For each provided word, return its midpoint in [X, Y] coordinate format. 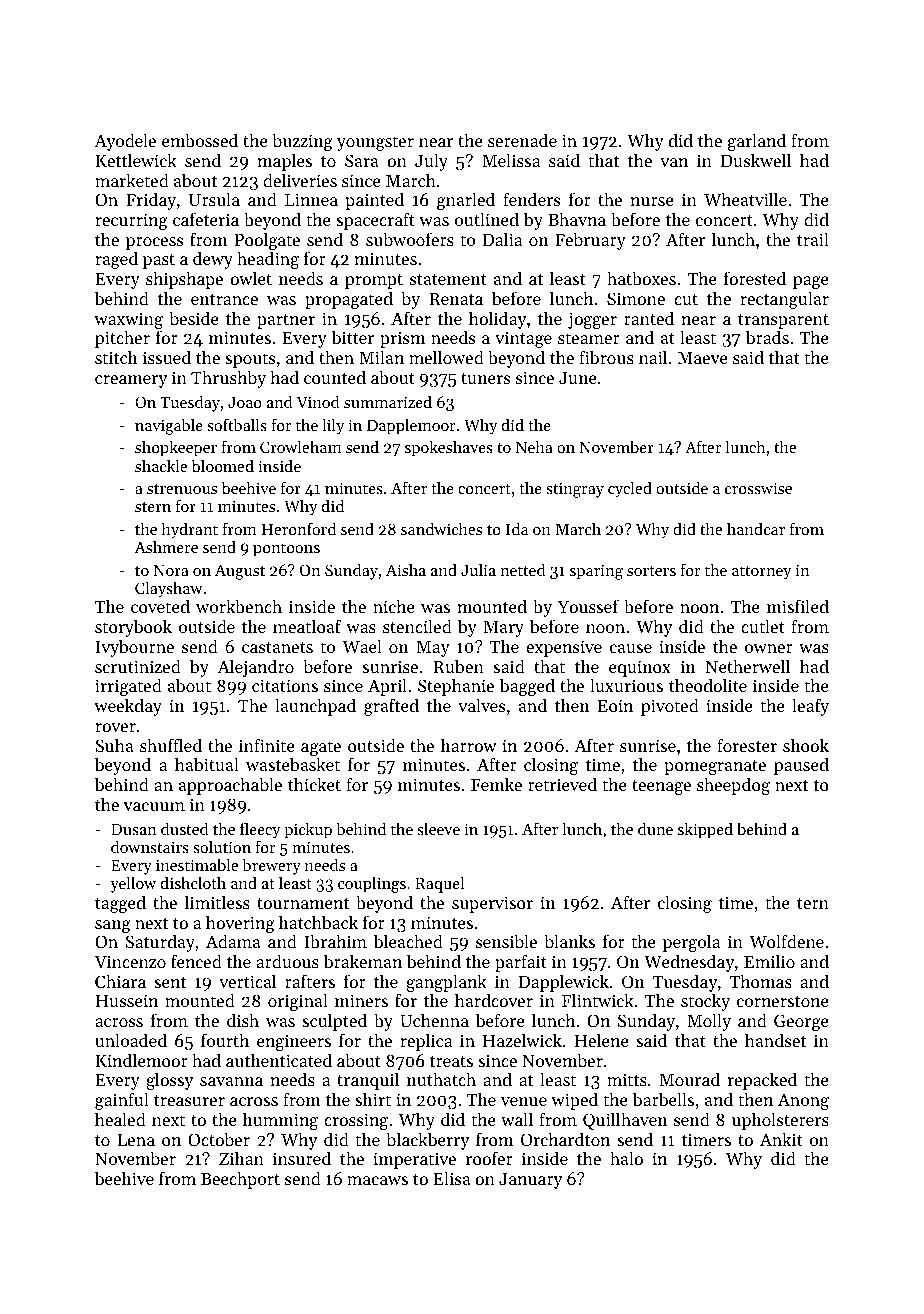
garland [757, 142]
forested [755, 278]
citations [285, 685]
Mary [503, 629]
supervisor [492, 904]
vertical [247, 981]
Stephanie [456, 687]
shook [806, 745]
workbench [239, 606]
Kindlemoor [142, 1060]
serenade [522, 140]
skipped [705, 830]
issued [167, 357]
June [578, 378]
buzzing [302, 142]
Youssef [588, 606]
